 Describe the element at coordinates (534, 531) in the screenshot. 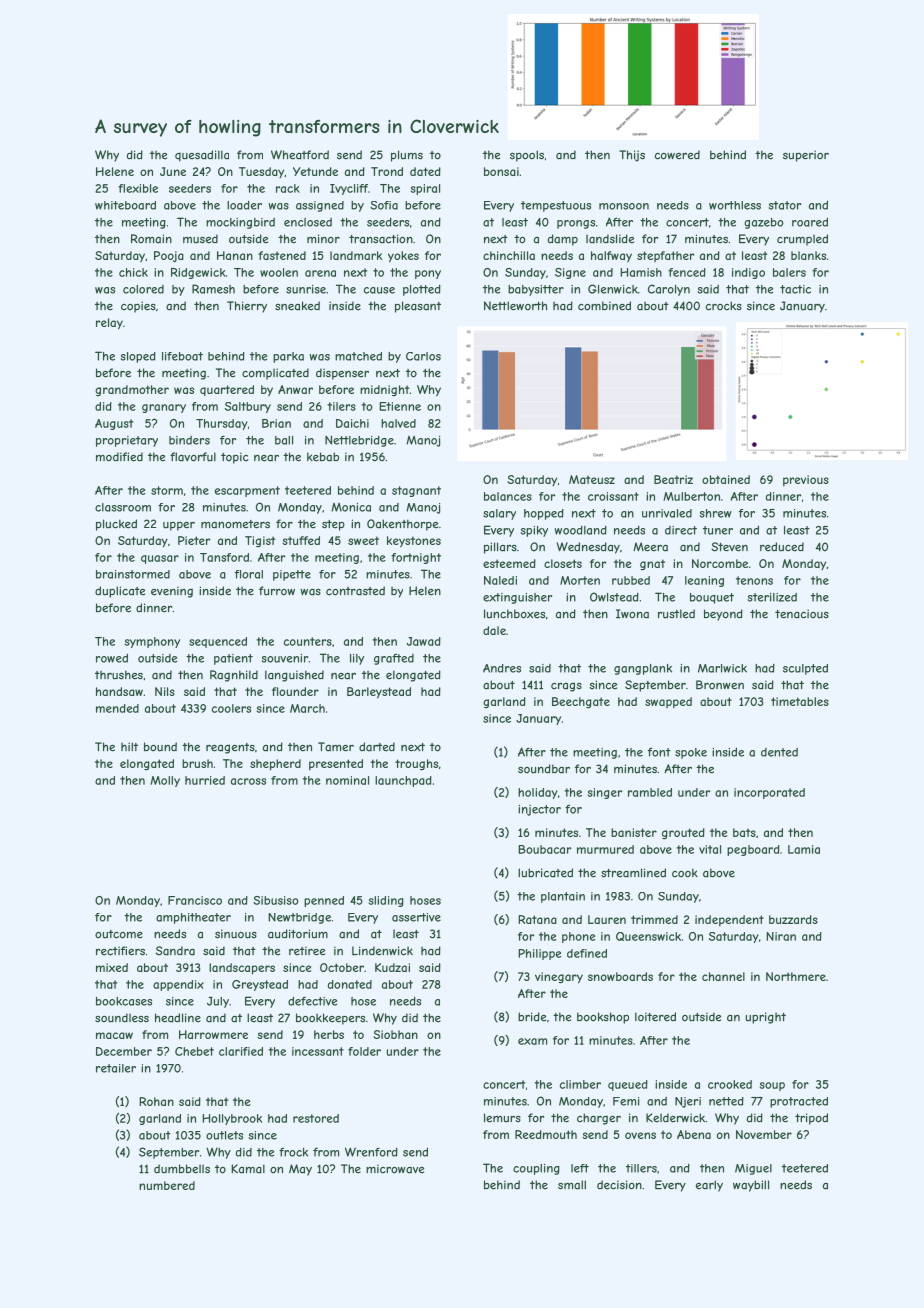

I see `spiky` at that location.
